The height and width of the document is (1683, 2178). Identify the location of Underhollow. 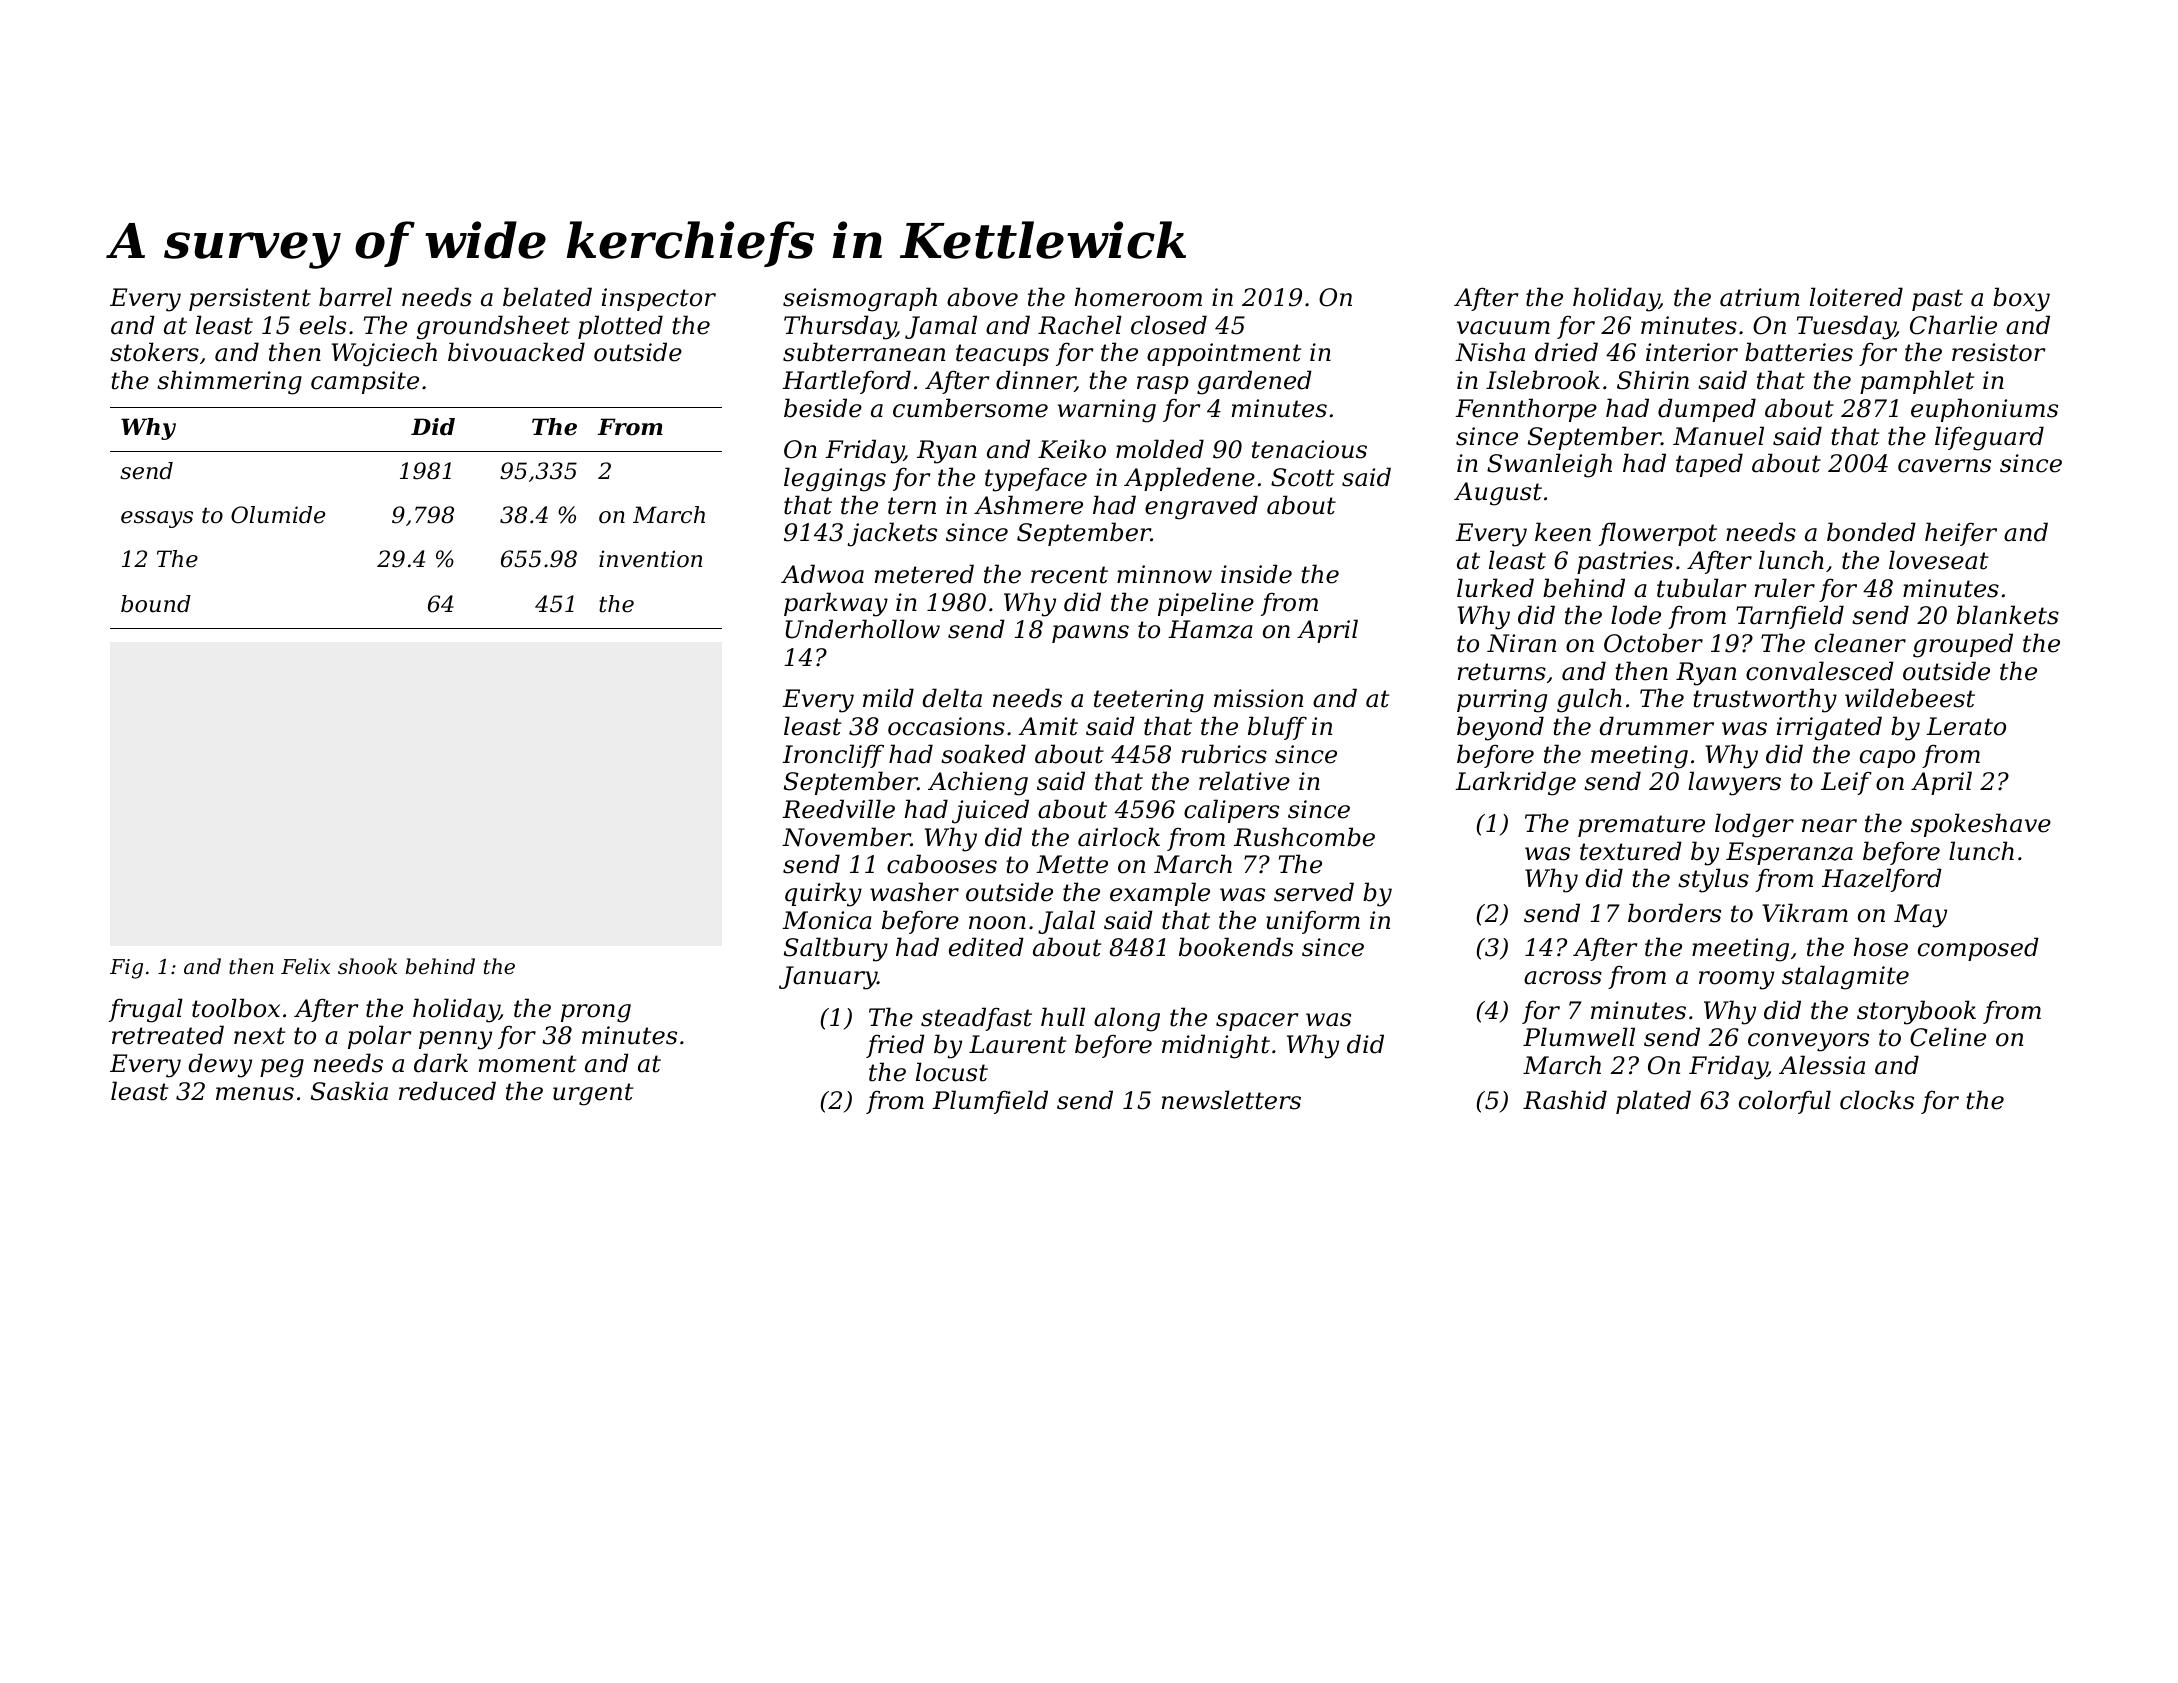
(863, 629).
